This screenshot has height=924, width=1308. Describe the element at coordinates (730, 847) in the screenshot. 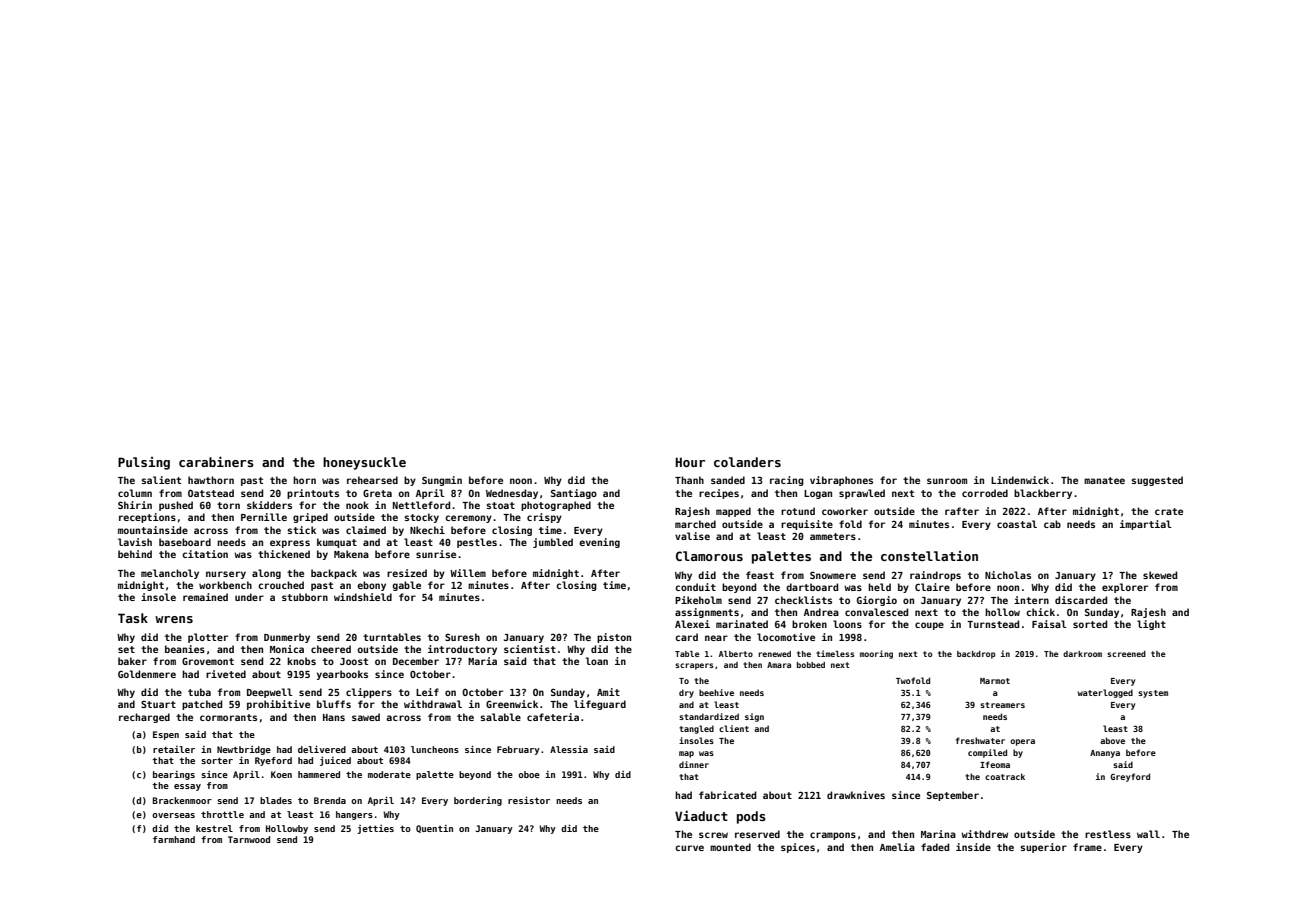

I see `mounted` at that location.
